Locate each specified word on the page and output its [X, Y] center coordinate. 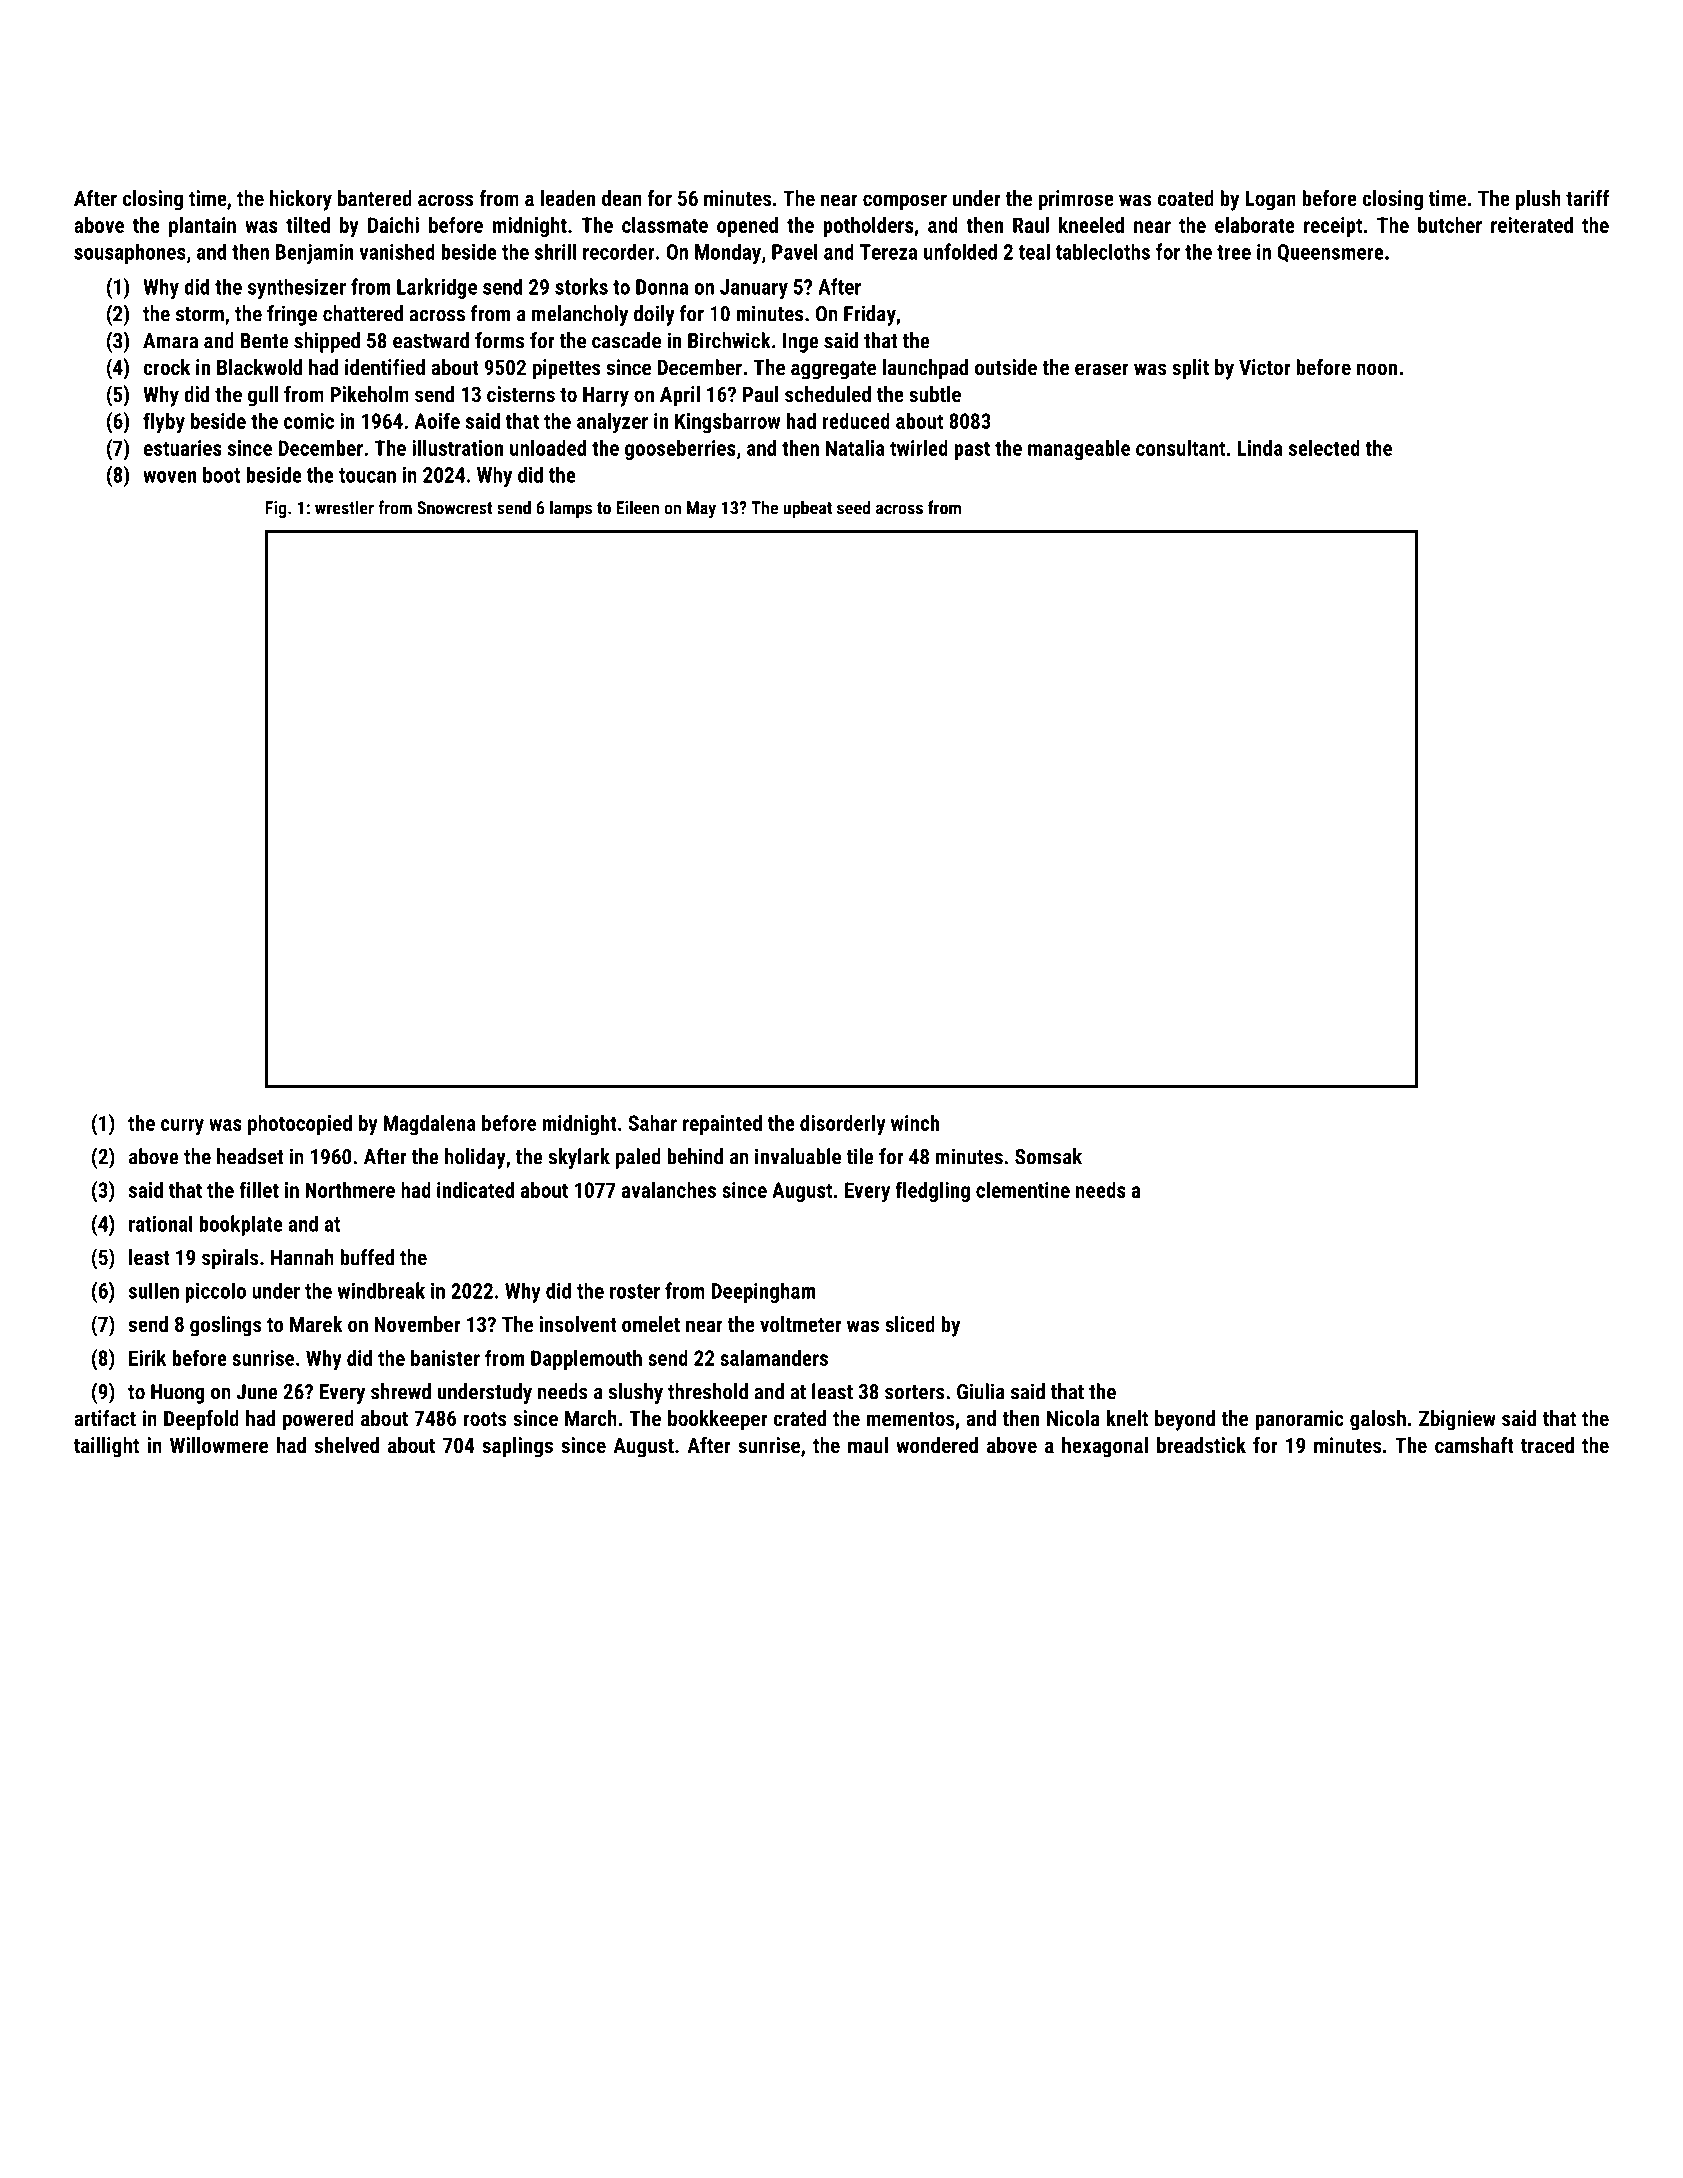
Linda [1260, 448]
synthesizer [297, 288]
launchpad [925, 369]
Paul [761, 394]
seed [853, 507]
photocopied [300, 1125]
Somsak [1048, 1156]
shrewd [401, 1391]
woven [169, 477]
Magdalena [430, 1125]
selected [1324, 448]
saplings [517, 1447]
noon [1377, 369]
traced [1547, 1445]
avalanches [669, 1190]
